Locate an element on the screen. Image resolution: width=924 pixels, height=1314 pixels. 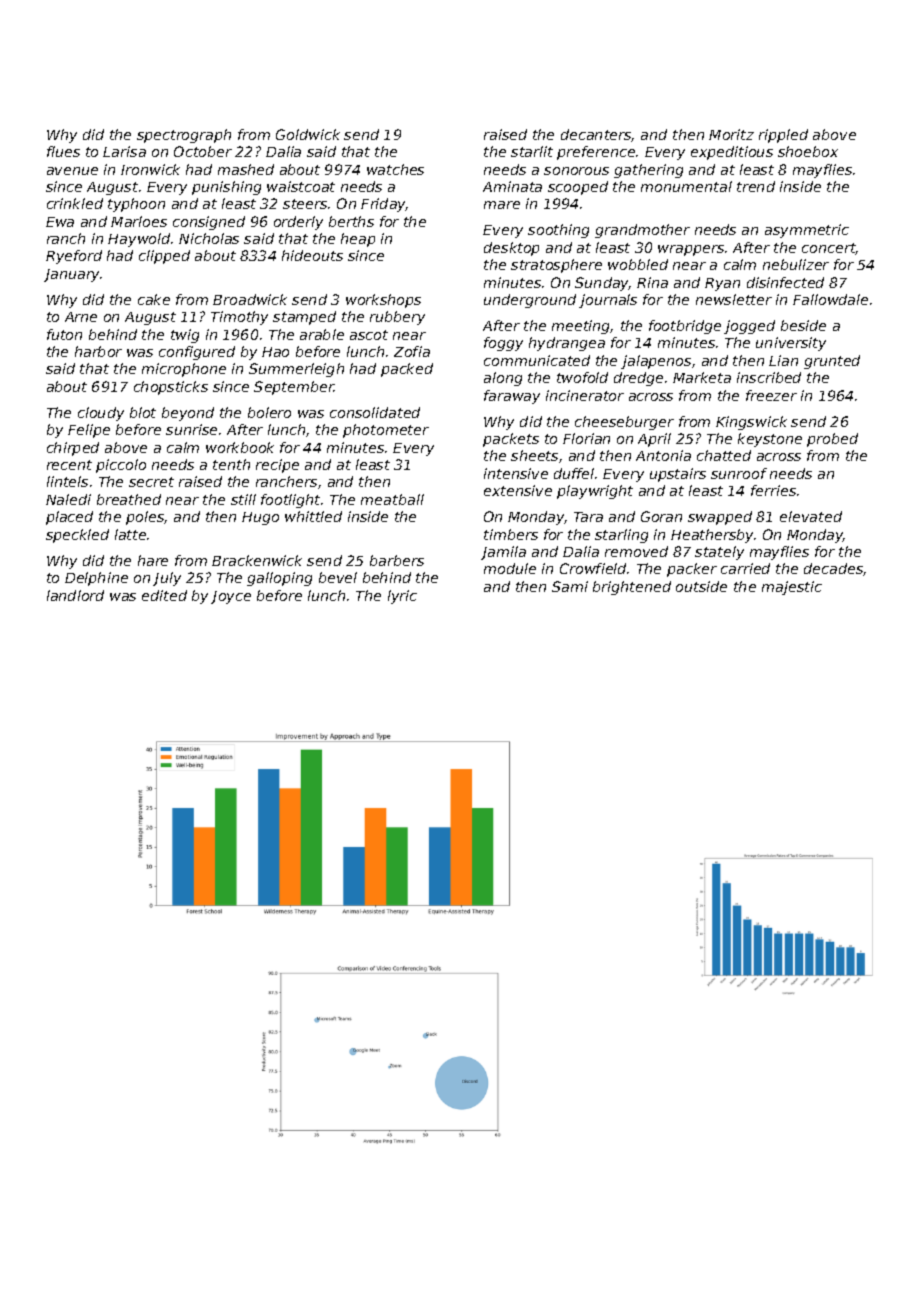
upstairs is located at coordinates (678, 475).
